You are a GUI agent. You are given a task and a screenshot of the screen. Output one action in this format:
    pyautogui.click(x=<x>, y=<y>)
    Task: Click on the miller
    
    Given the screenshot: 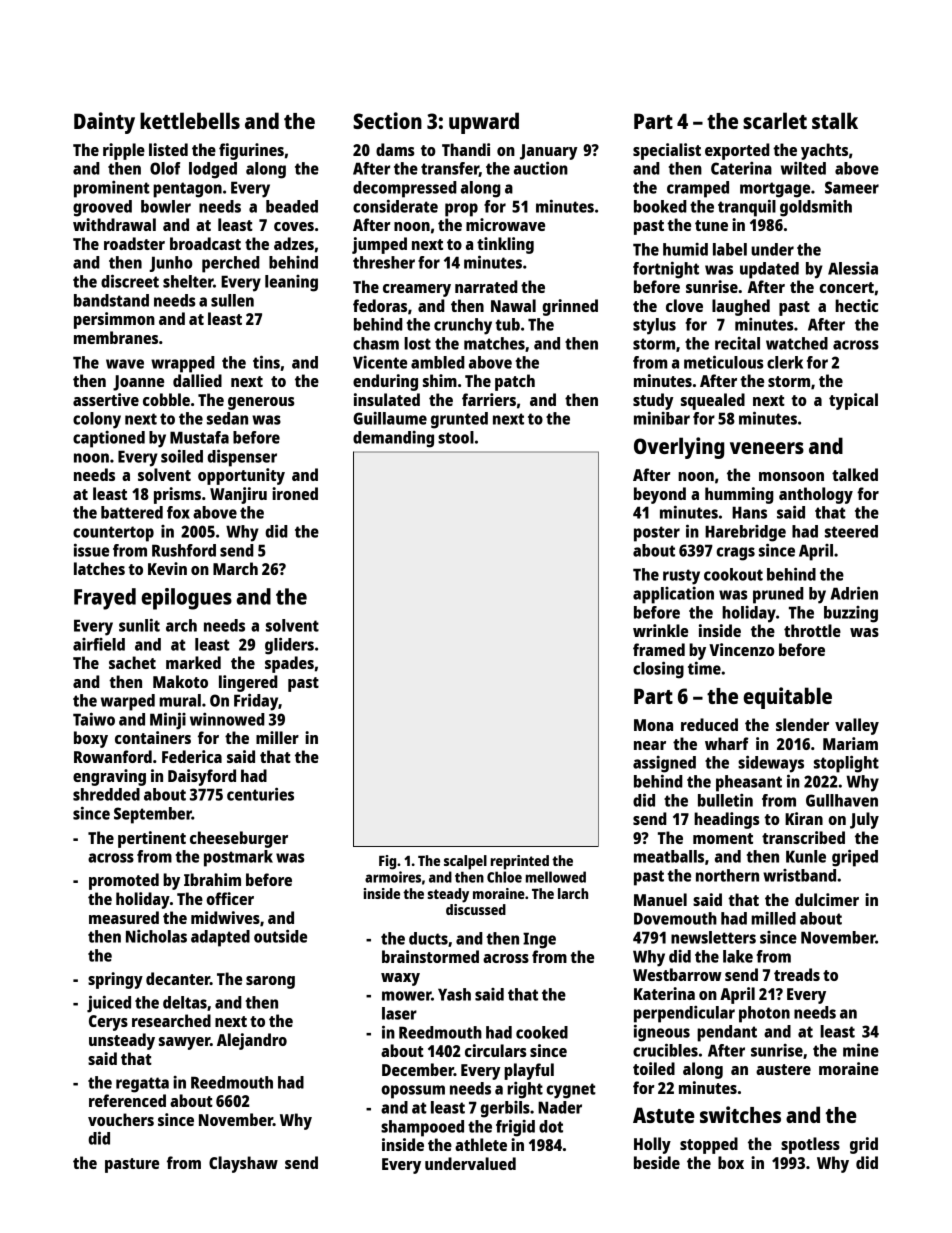 What is the action you would take?
    pyautogui.click(x=277, y=737)
